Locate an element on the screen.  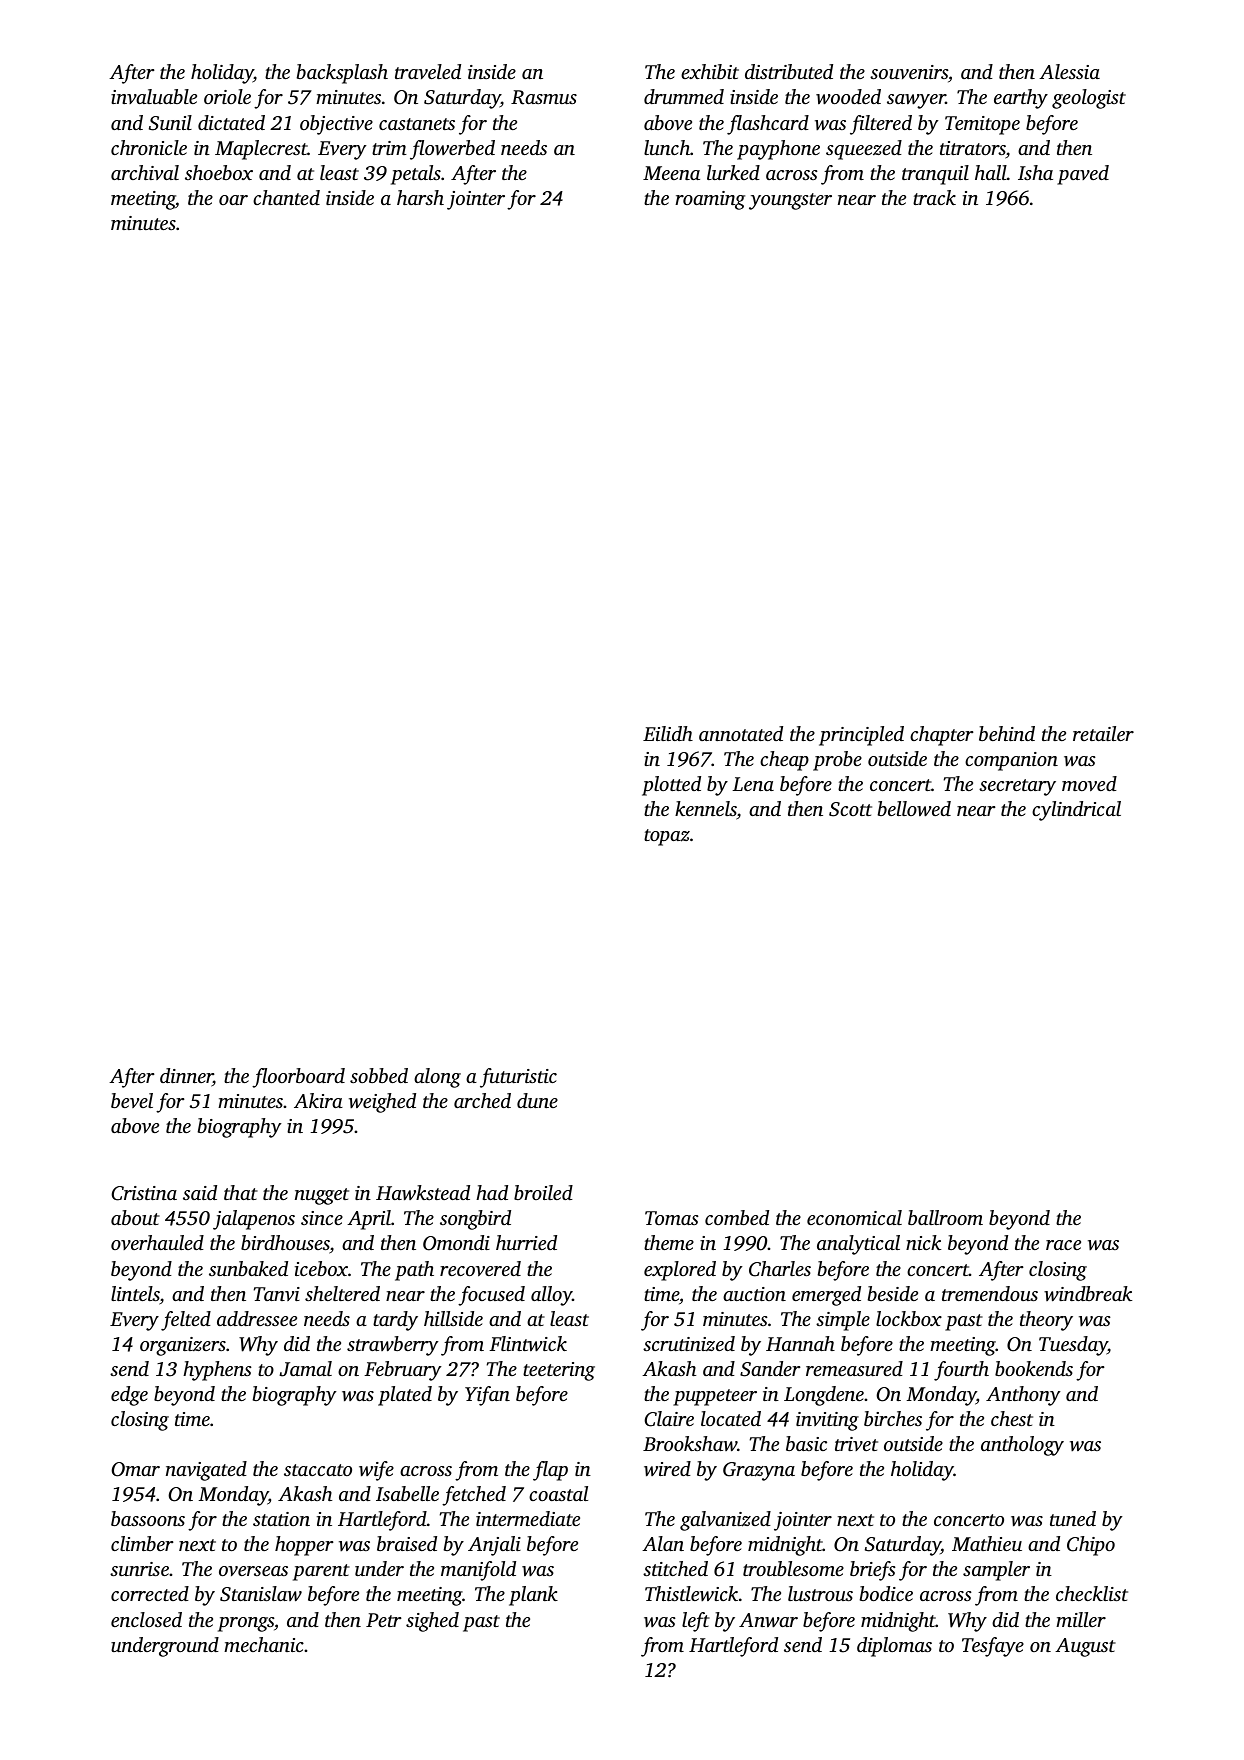
Anwar is located at coordinates (768, 1620).
